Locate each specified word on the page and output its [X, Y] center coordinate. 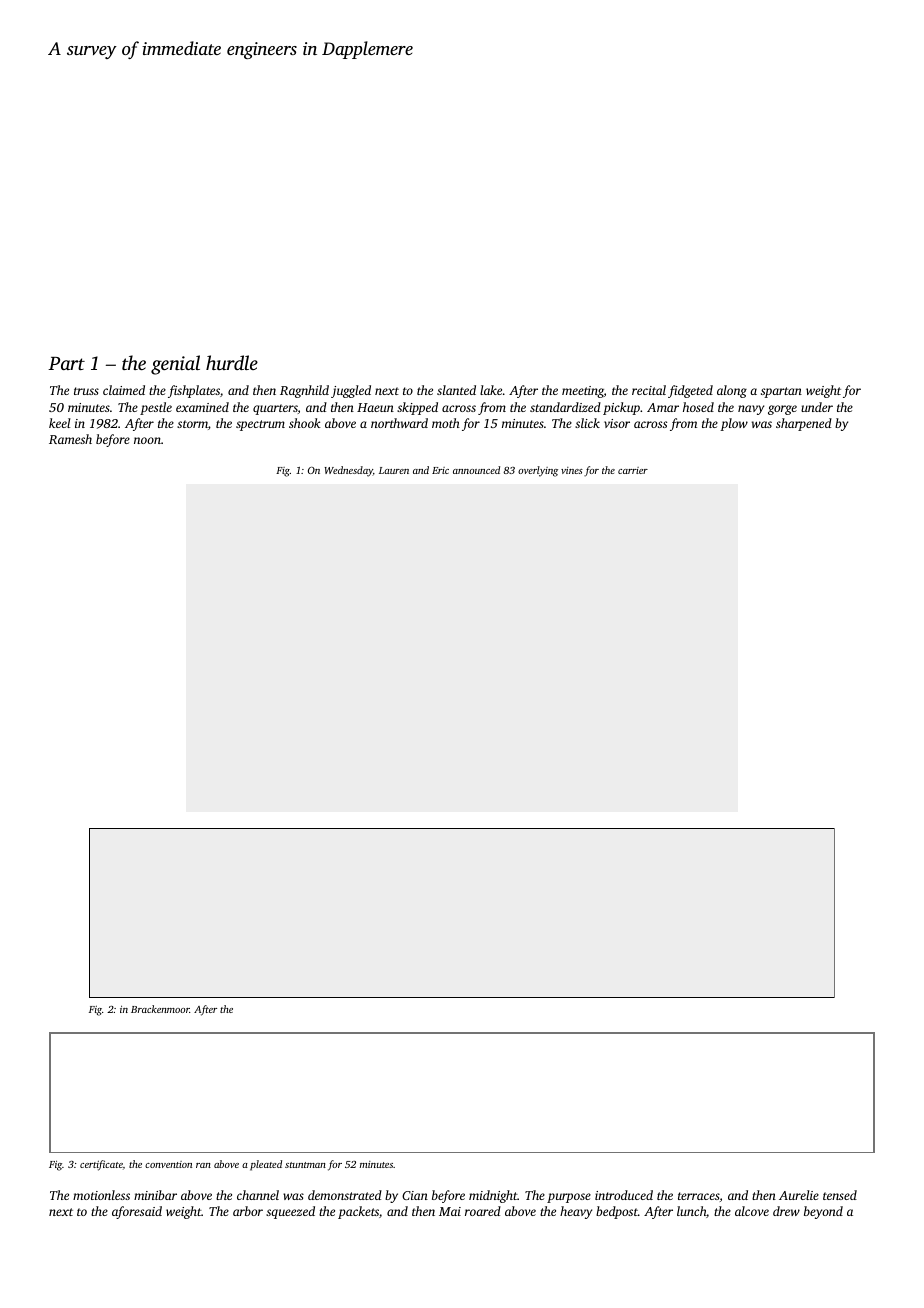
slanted [456, 390]
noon [147, 440]
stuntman [305, 1165]
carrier [633, 470]
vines [572, 470]
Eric [440, 470]
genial [175, 365]
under [817, 407]
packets [358, 1212]
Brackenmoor [160, 1009]
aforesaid [137, 1212]
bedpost [617, 1212]
